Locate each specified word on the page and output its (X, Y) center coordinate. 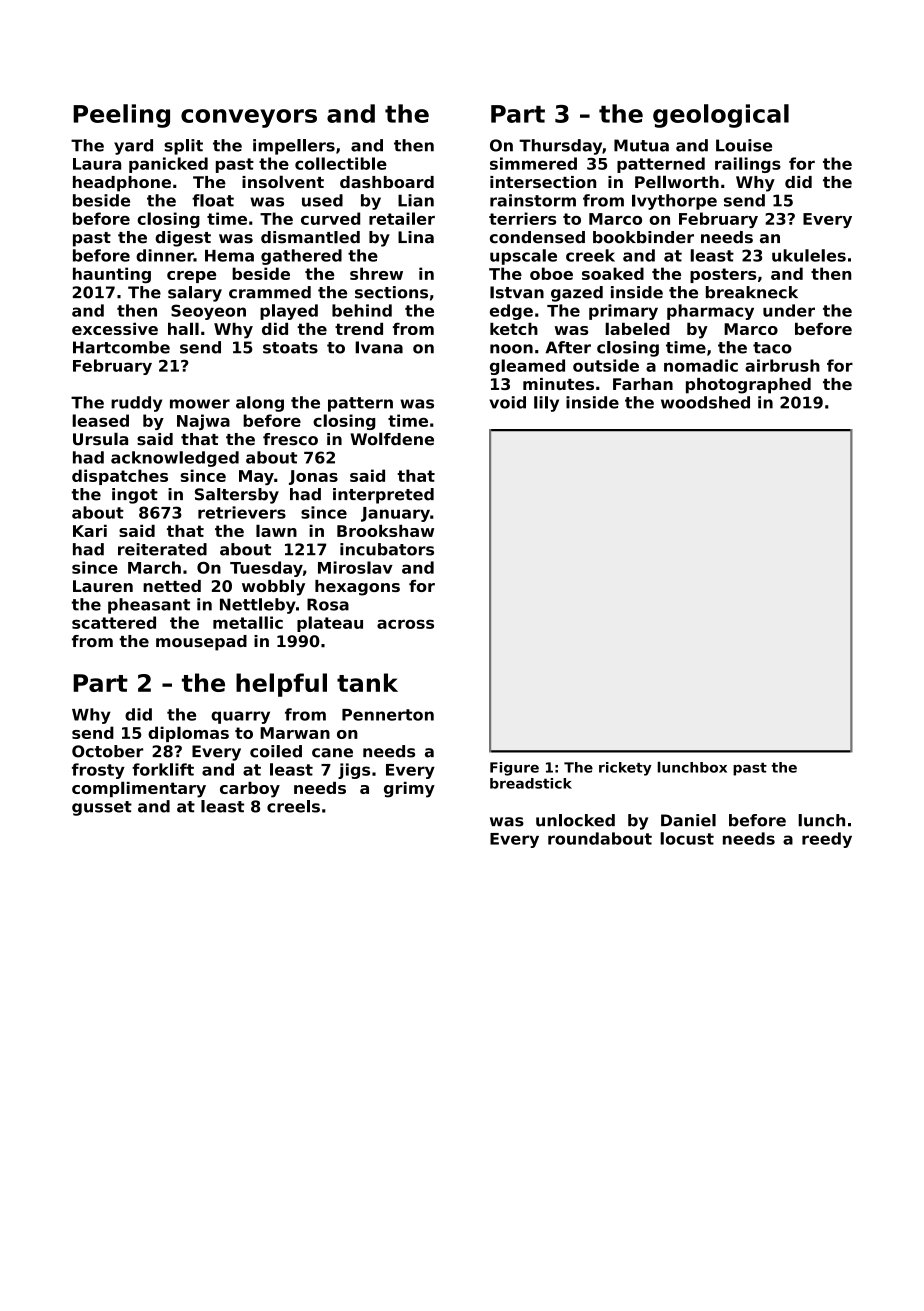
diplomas (188, 734)
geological (721, 116)
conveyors (249, 118)
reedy (827, 840)
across (405, 624)
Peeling (121, 116)
